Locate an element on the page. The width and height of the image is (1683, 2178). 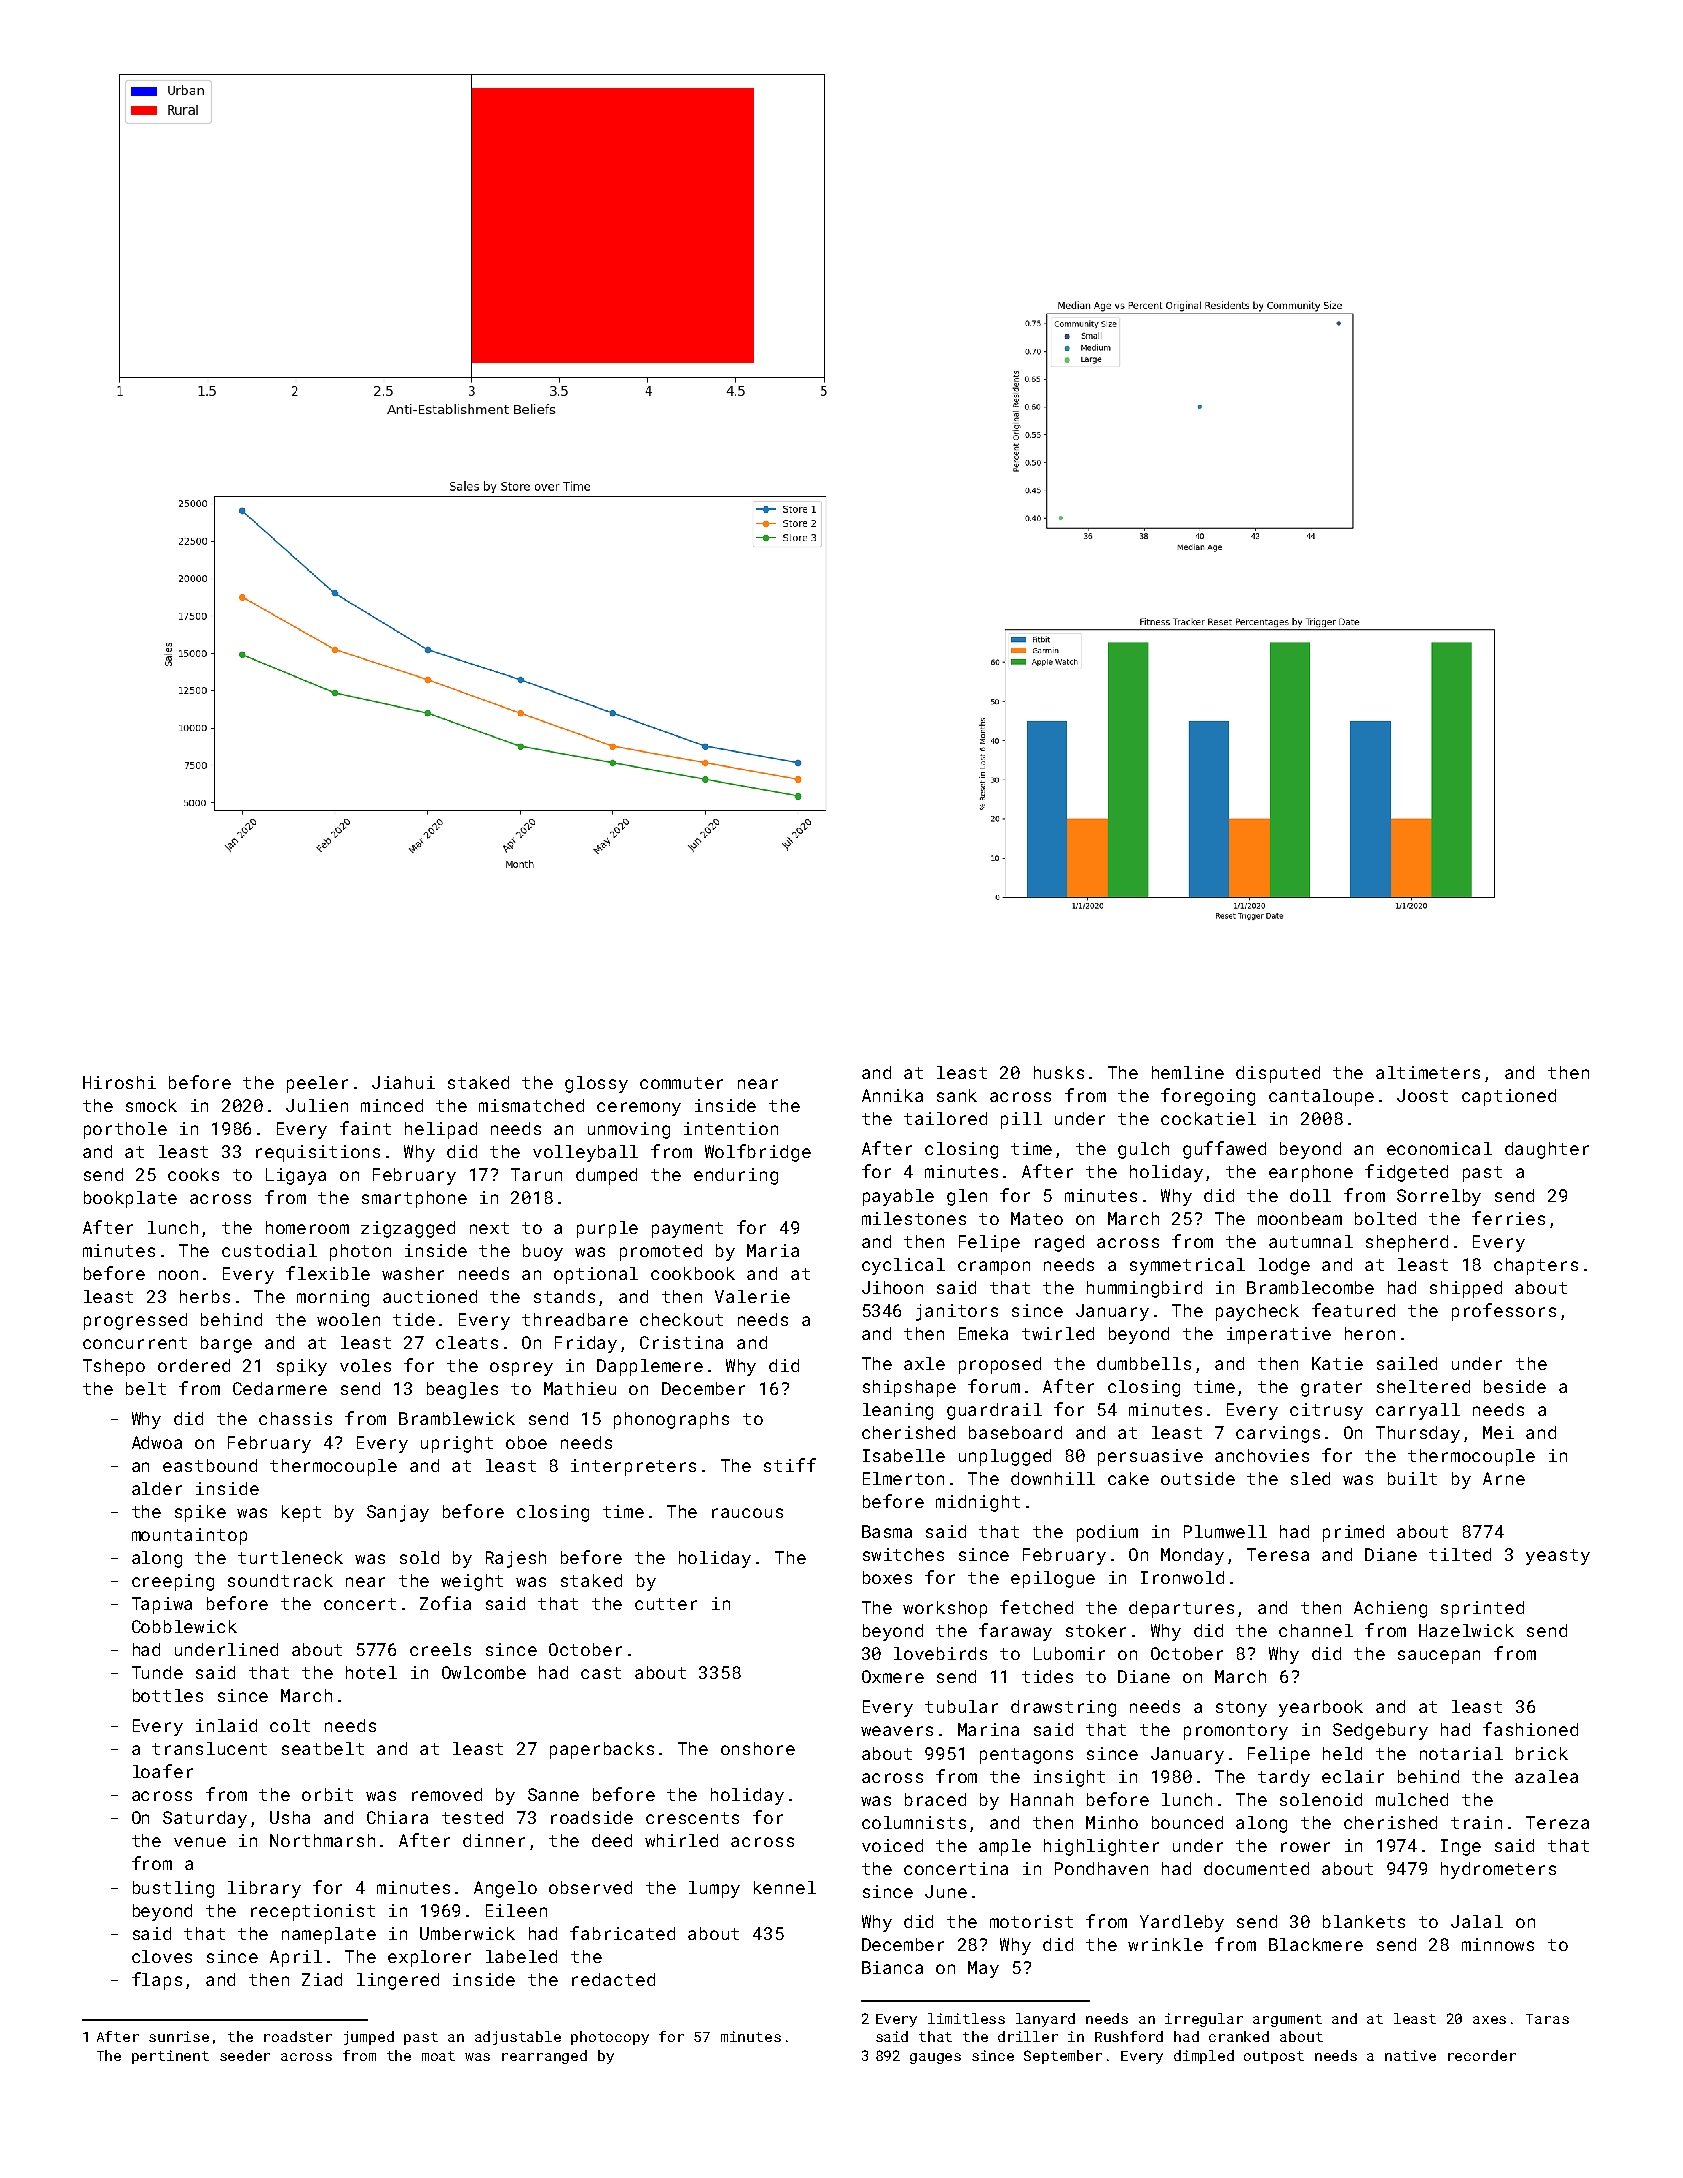
Sanne is located at coordinates (553, 1794).
